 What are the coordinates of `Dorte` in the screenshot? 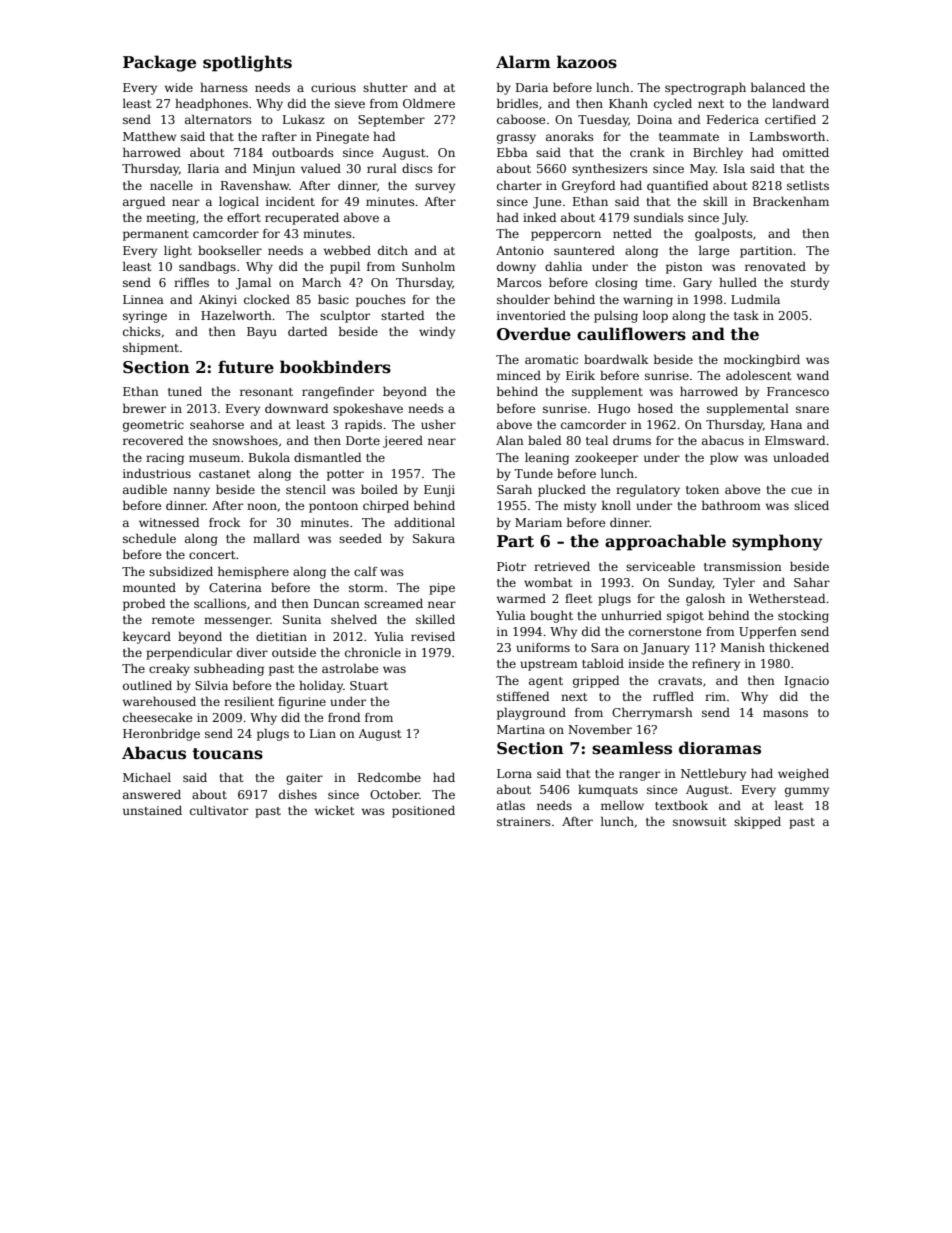 It's located at (363, 440).
